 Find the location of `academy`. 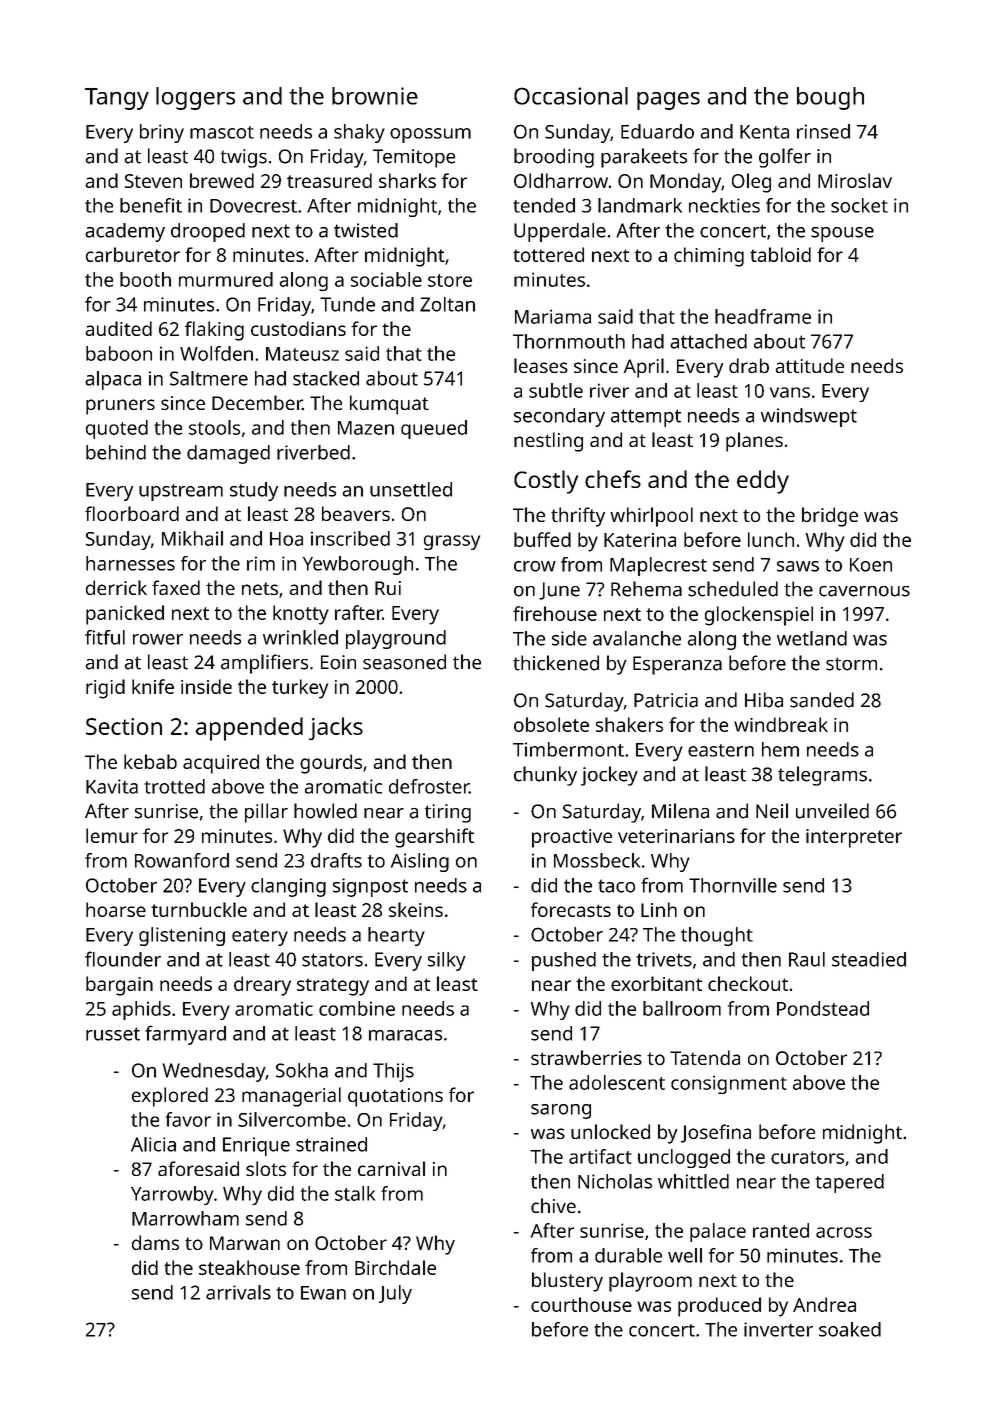

academy is located at coordinates (125, 232).
